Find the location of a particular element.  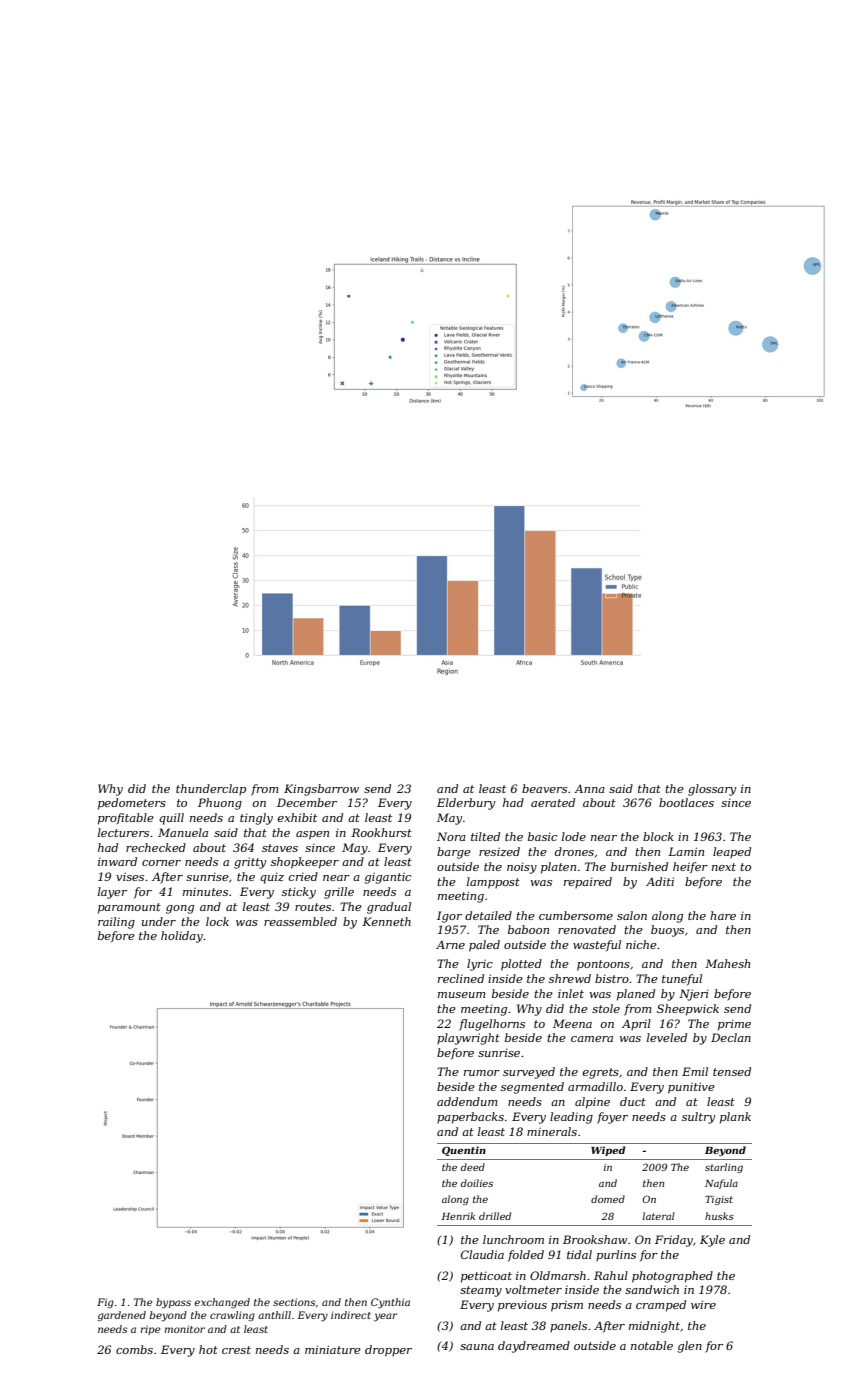

lamppost is located at coordinates (493, 883).
